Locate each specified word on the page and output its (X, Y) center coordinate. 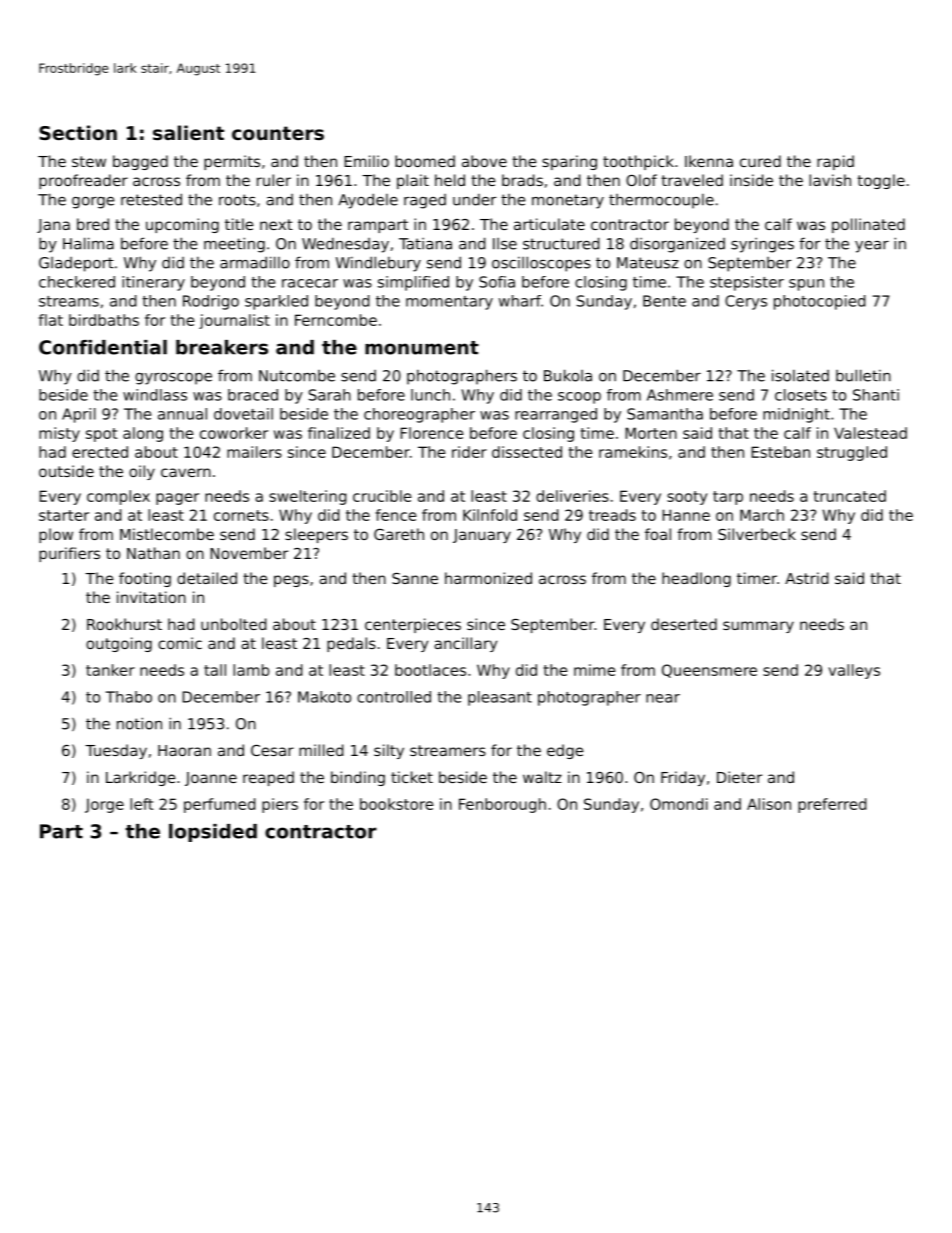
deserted (684, 624)
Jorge (104, 806)
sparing (569, 162)
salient (188, 133)
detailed (207, 578)
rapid (835, 162)
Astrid (807, 578)
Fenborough (502, 805)
